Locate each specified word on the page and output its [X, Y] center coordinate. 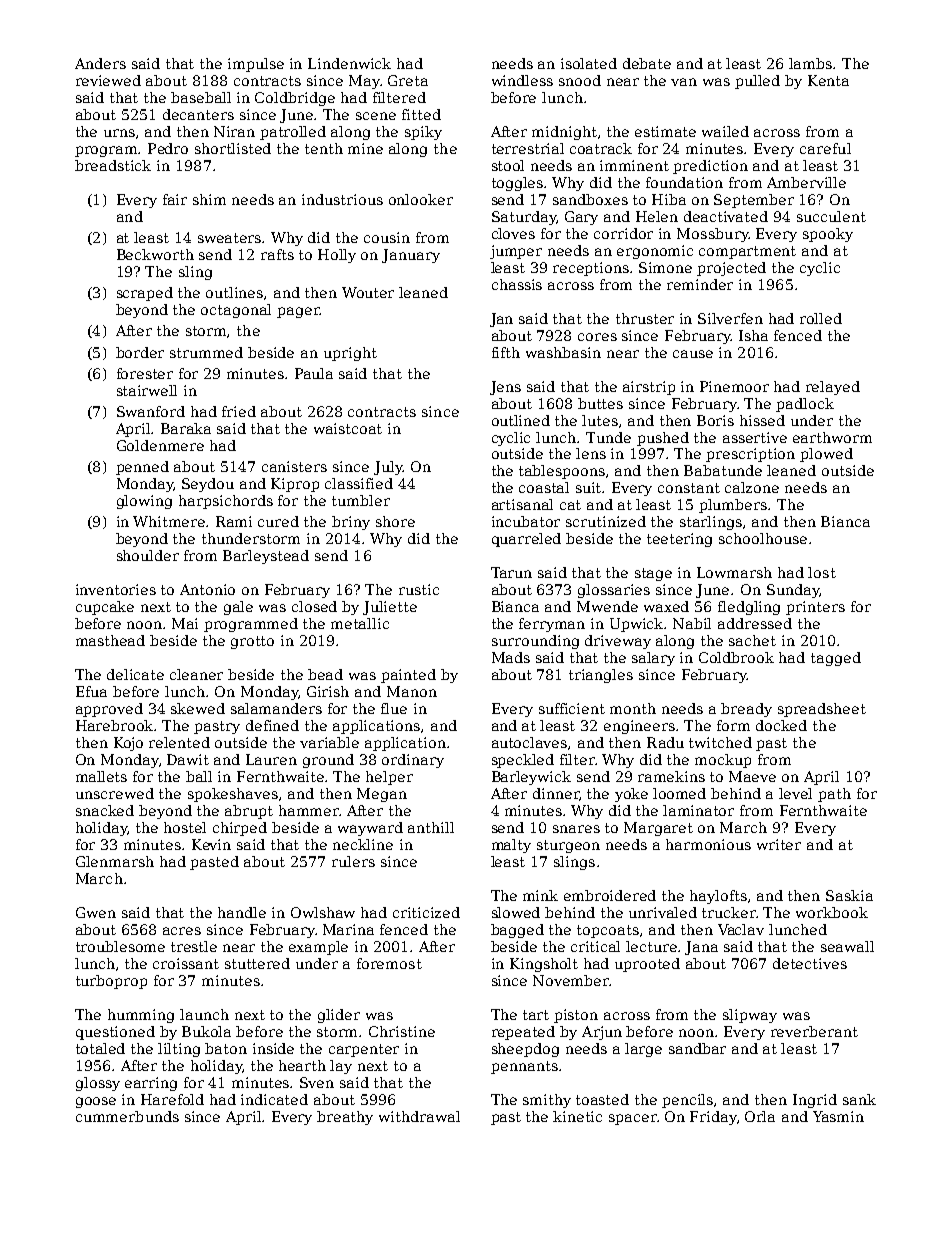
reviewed [108, 80]
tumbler [361, 500]
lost [822, 572]
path [834, 795]
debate [647, 63]
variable [329, 742]
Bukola [206, 1031]
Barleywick [531, 778]
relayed [833, 388]
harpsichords [226, 502]
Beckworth [155, 254]
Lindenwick [349, 63]
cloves [513, 233]
